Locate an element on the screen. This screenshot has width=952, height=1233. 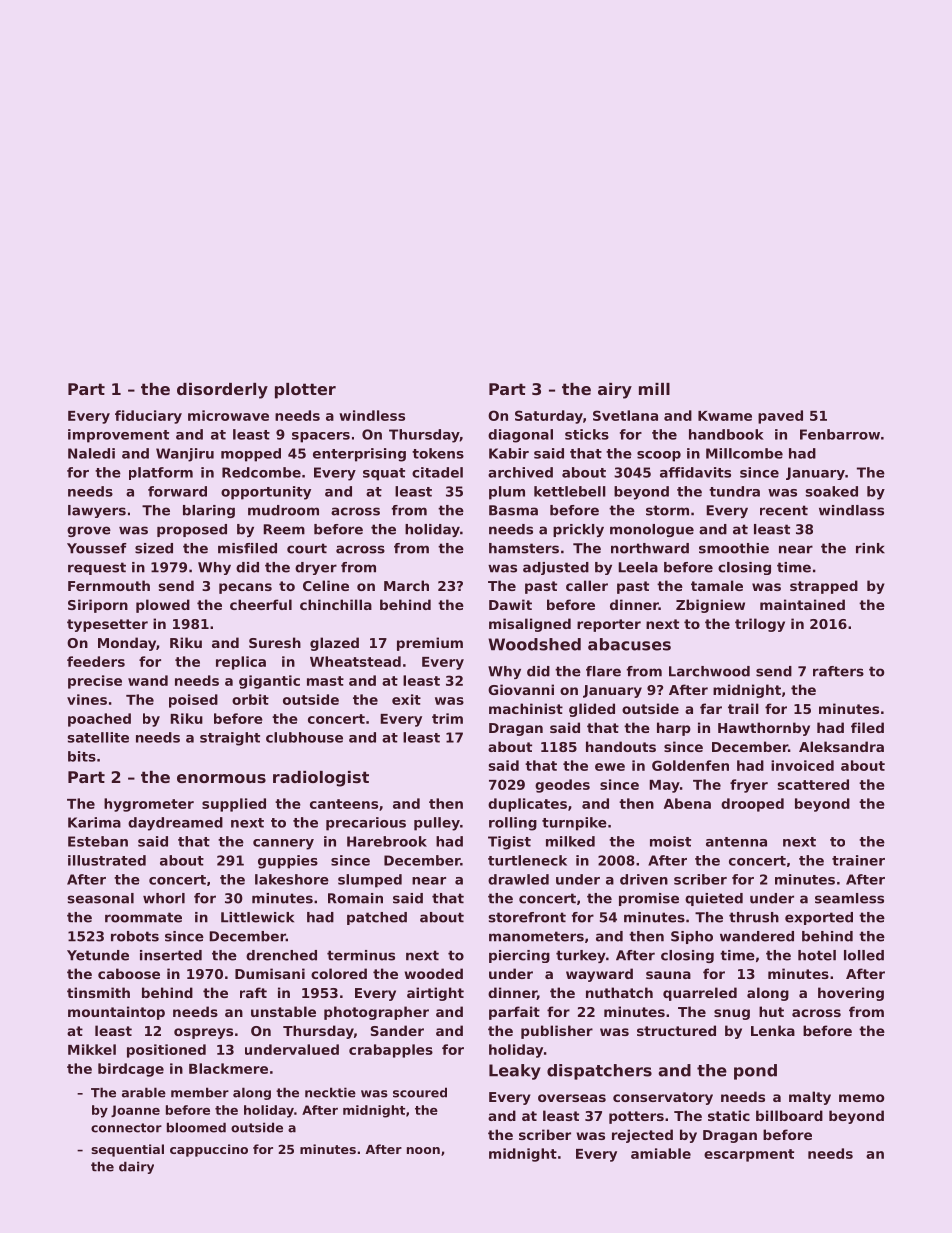
abacuses is located at coordinates (629, 644).
